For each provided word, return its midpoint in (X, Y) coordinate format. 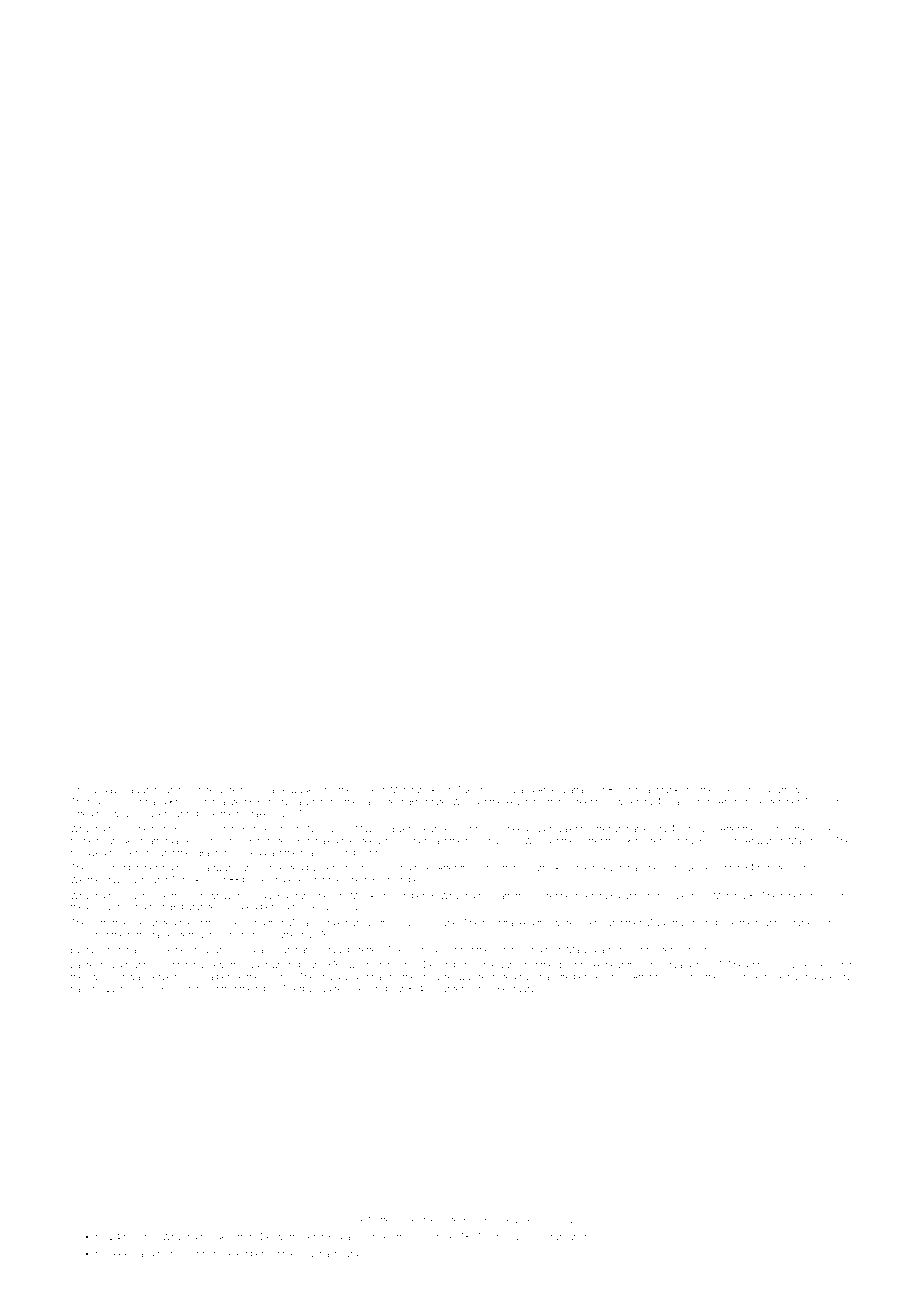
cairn (573, 1220)
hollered (230, 1253)
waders (306, 789)
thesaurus (517, 1236)
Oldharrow (778, 789)
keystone (525, 802)
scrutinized (563, 1236)
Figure (353, 1221)
